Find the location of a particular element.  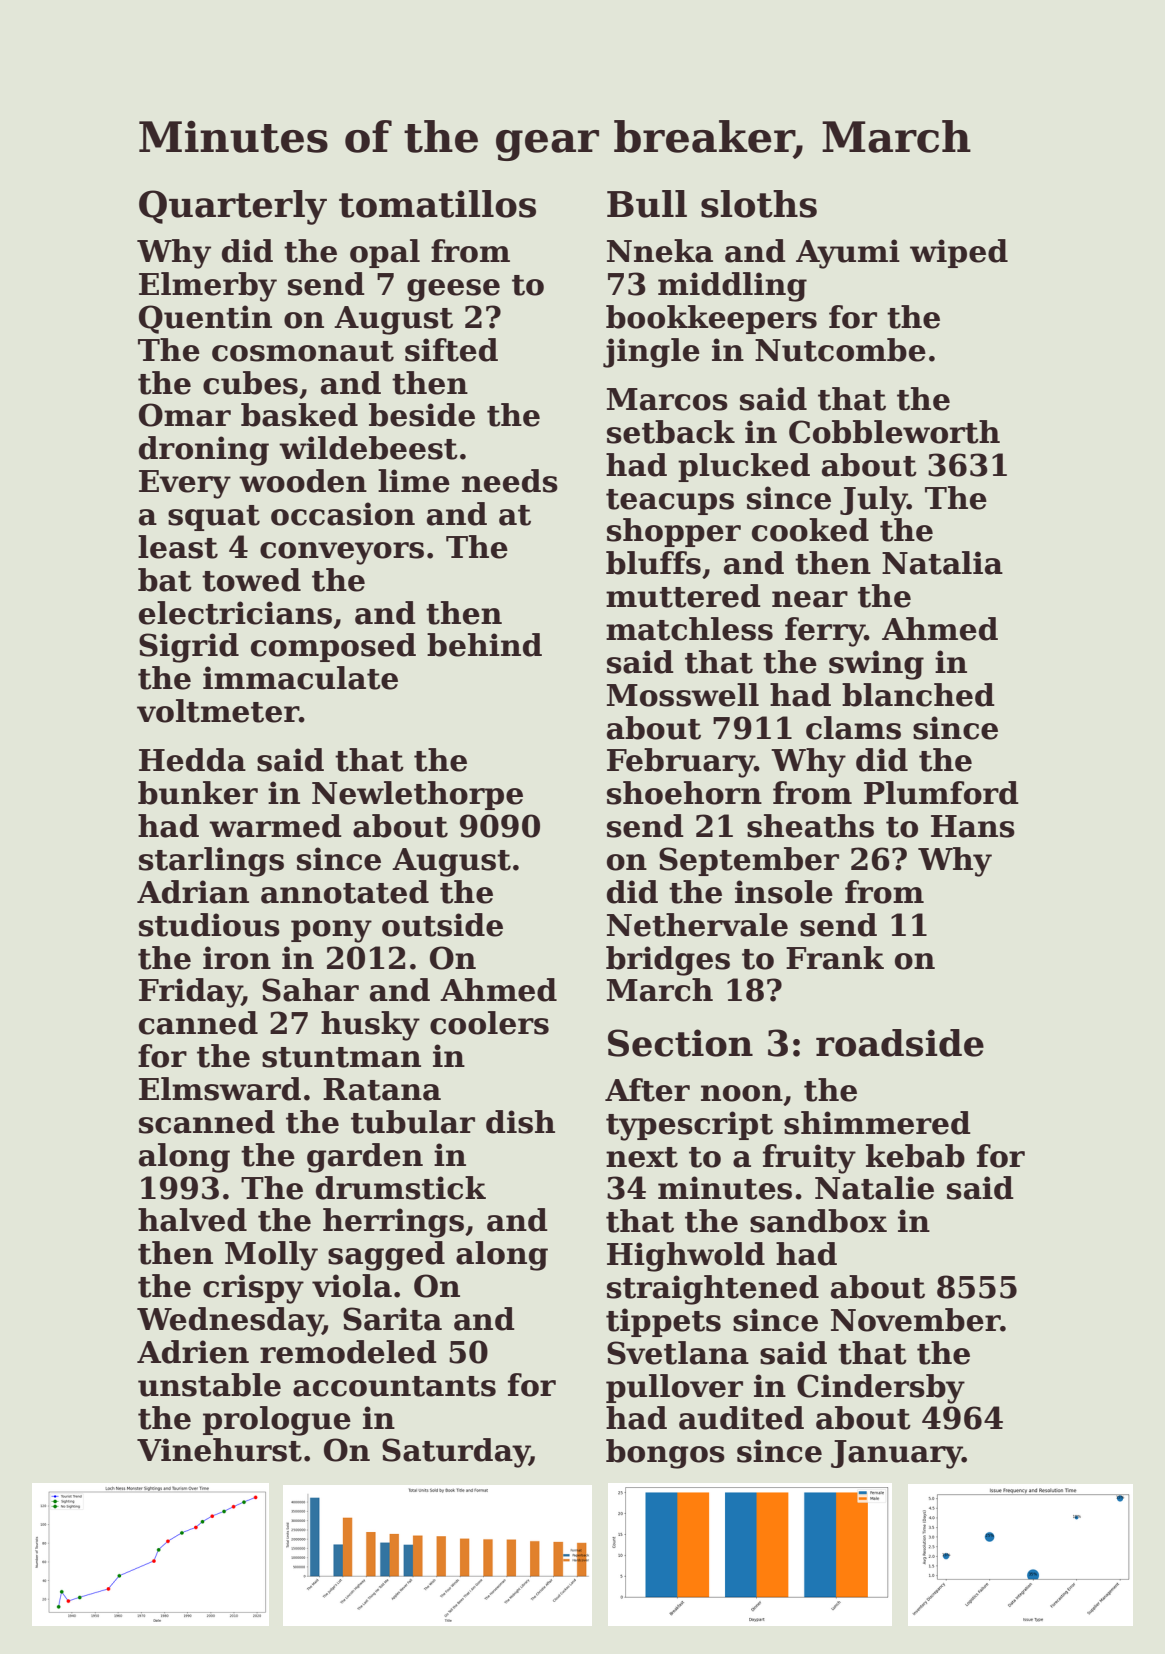

Molly is located at coordinates (271, 1256).
